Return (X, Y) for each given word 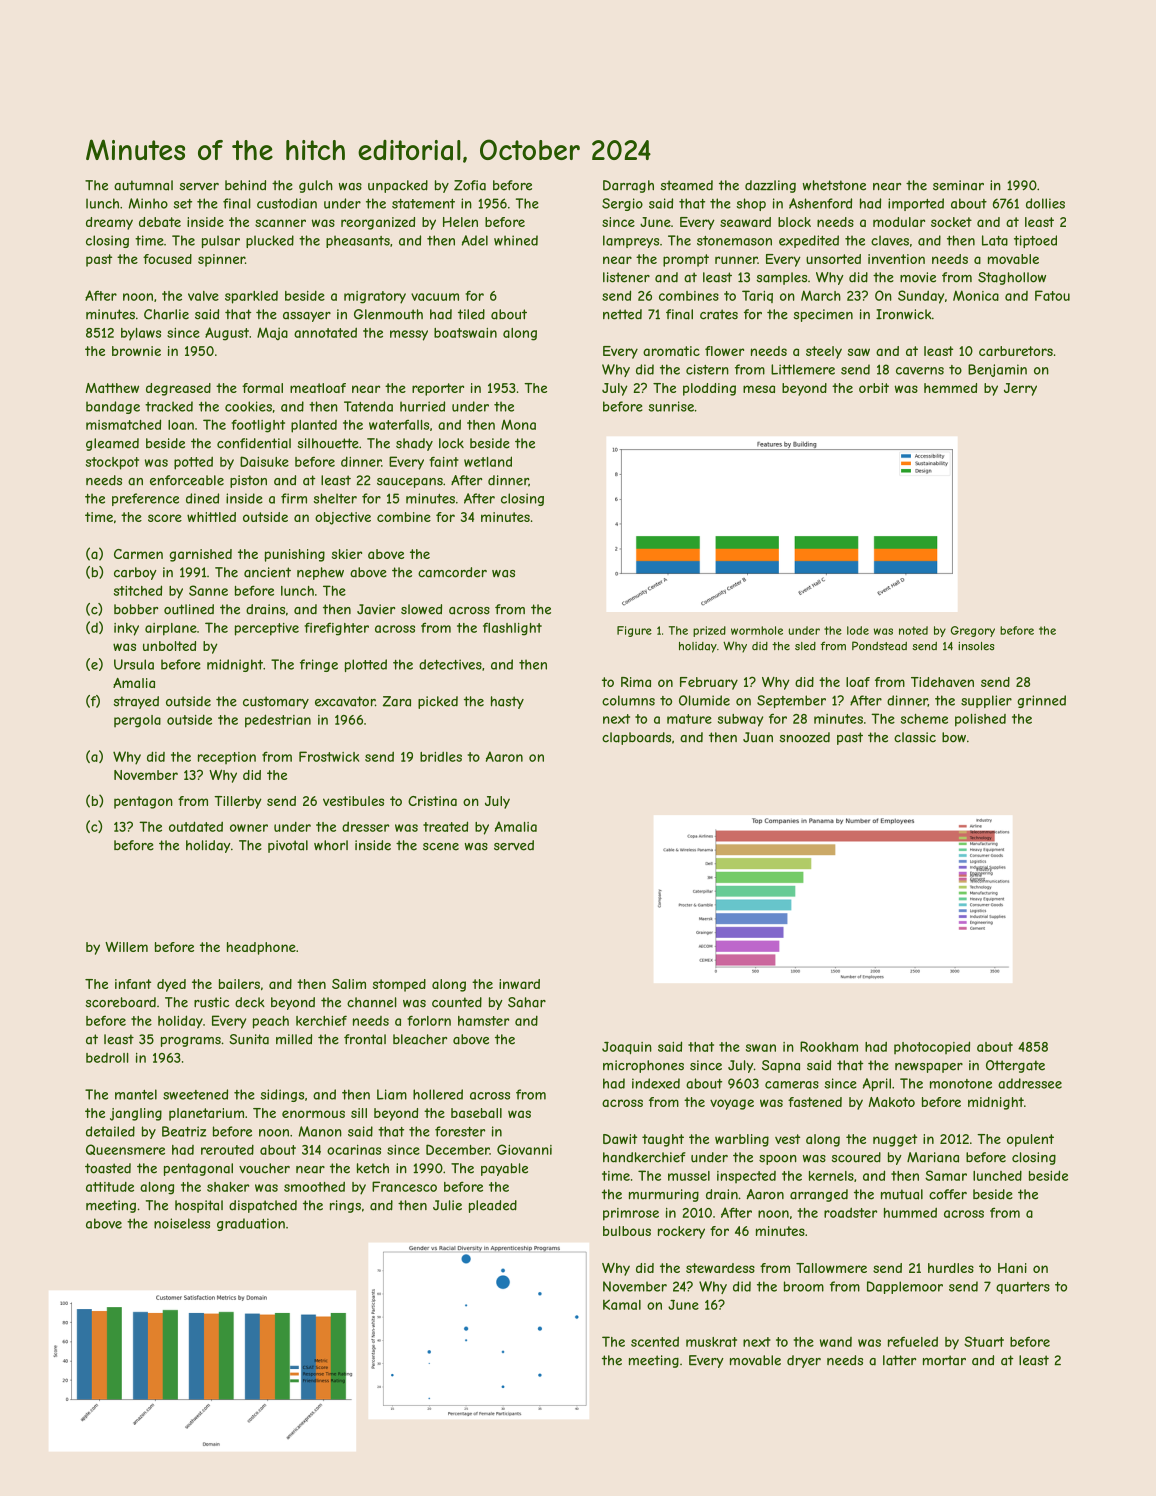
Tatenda (368, 406)
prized (709, 631)
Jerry (1020, 389)
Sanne (208, 590)
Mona (518, 425)
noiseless (182, 1223)
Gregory (973, 631)
